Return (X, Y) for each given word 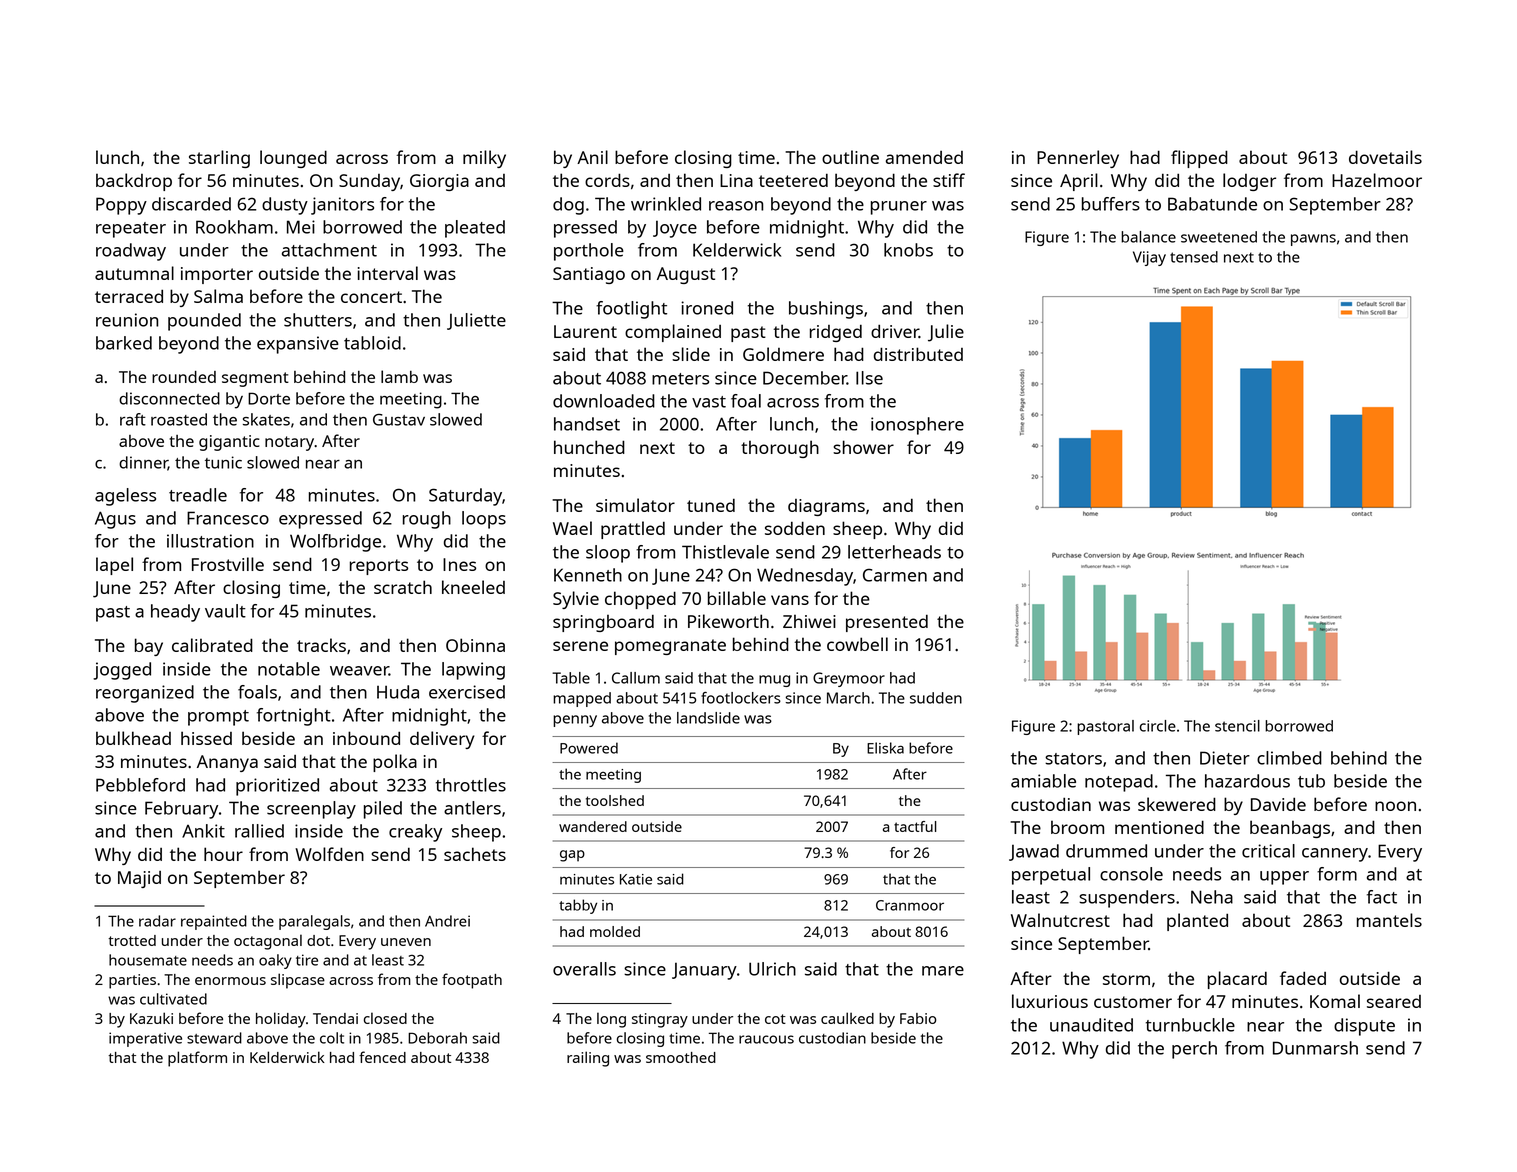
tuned (711, 505)
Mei (301, 227)
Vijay (1149, 258)
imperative (145, 1039)
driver (895, 331)
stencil (1237, 726)
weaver (359, 671)
